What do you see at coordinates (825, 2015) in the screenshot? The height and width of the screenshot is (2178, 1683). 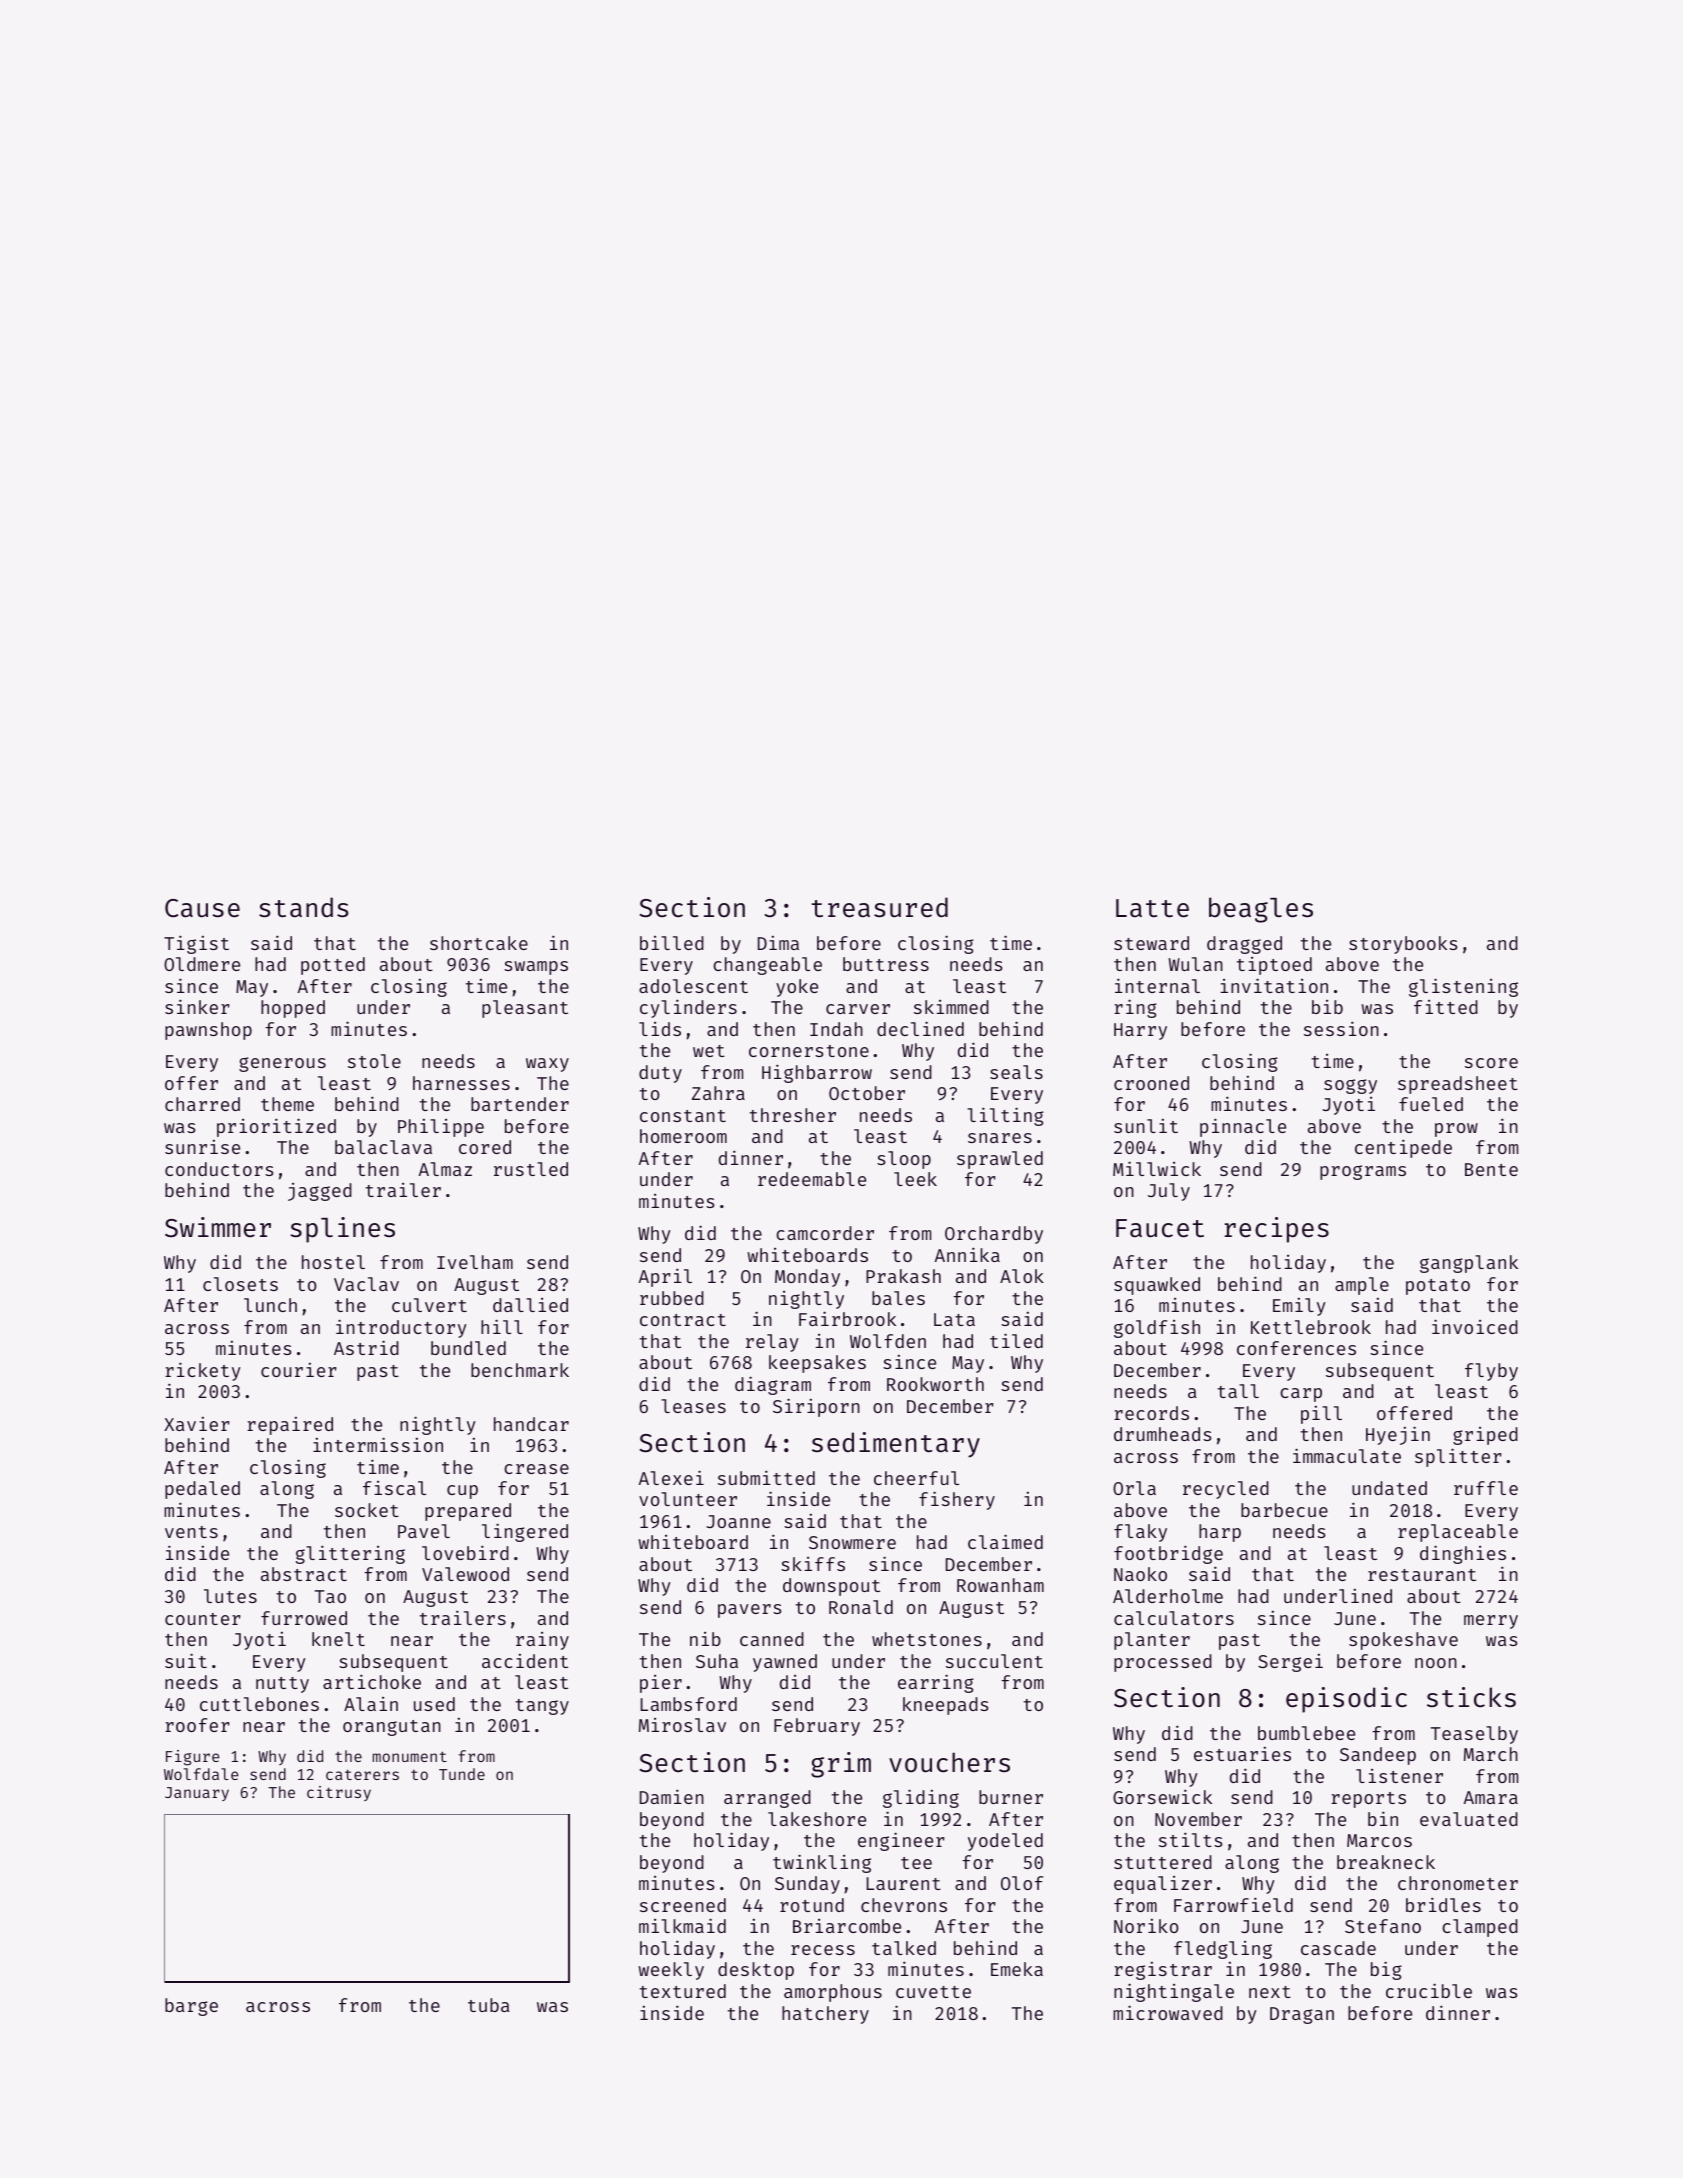 I see `hatchery` at bounding box center [825, 2015].
